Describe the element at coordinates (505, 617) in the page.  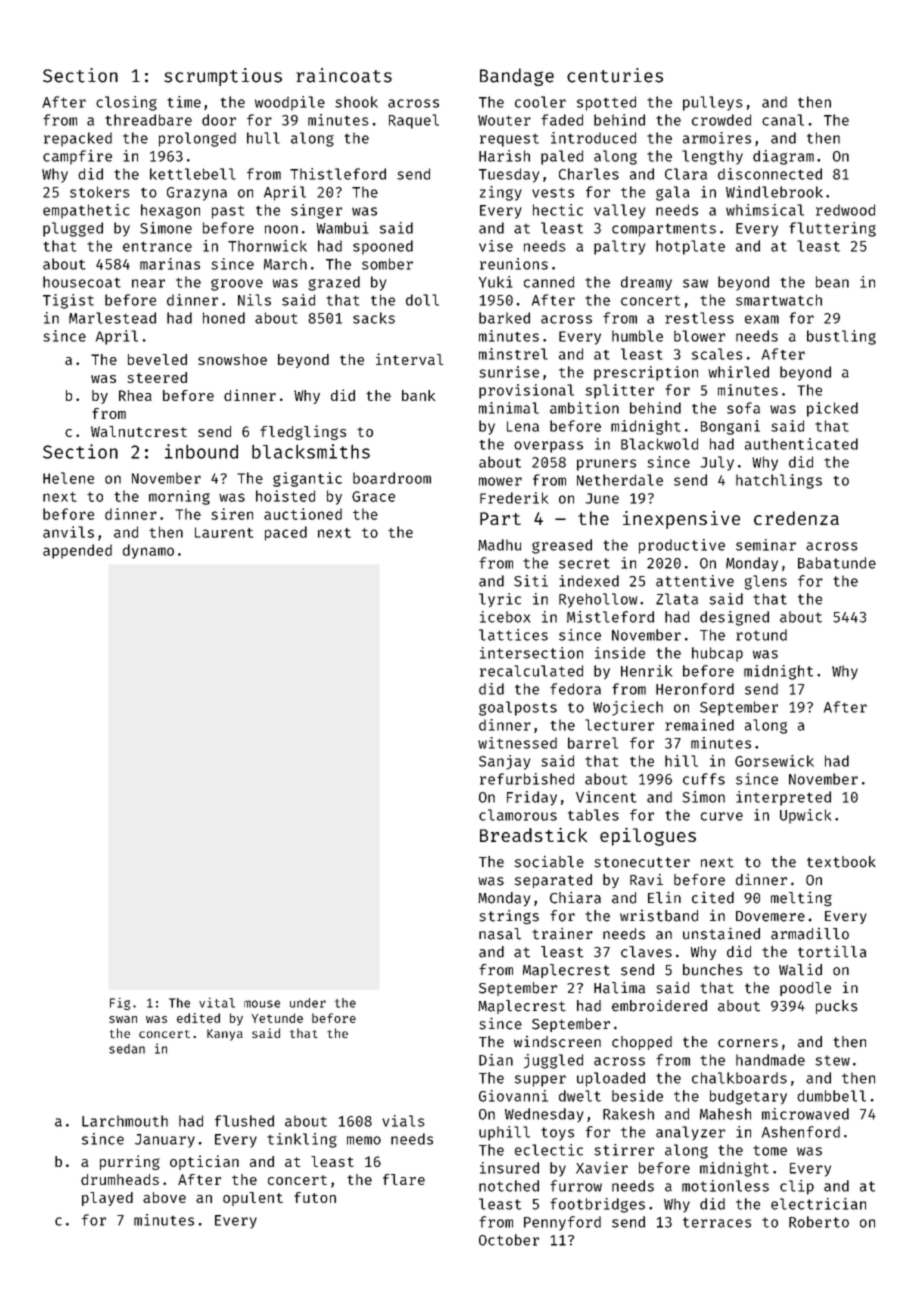
I see `icebox` at that location.
